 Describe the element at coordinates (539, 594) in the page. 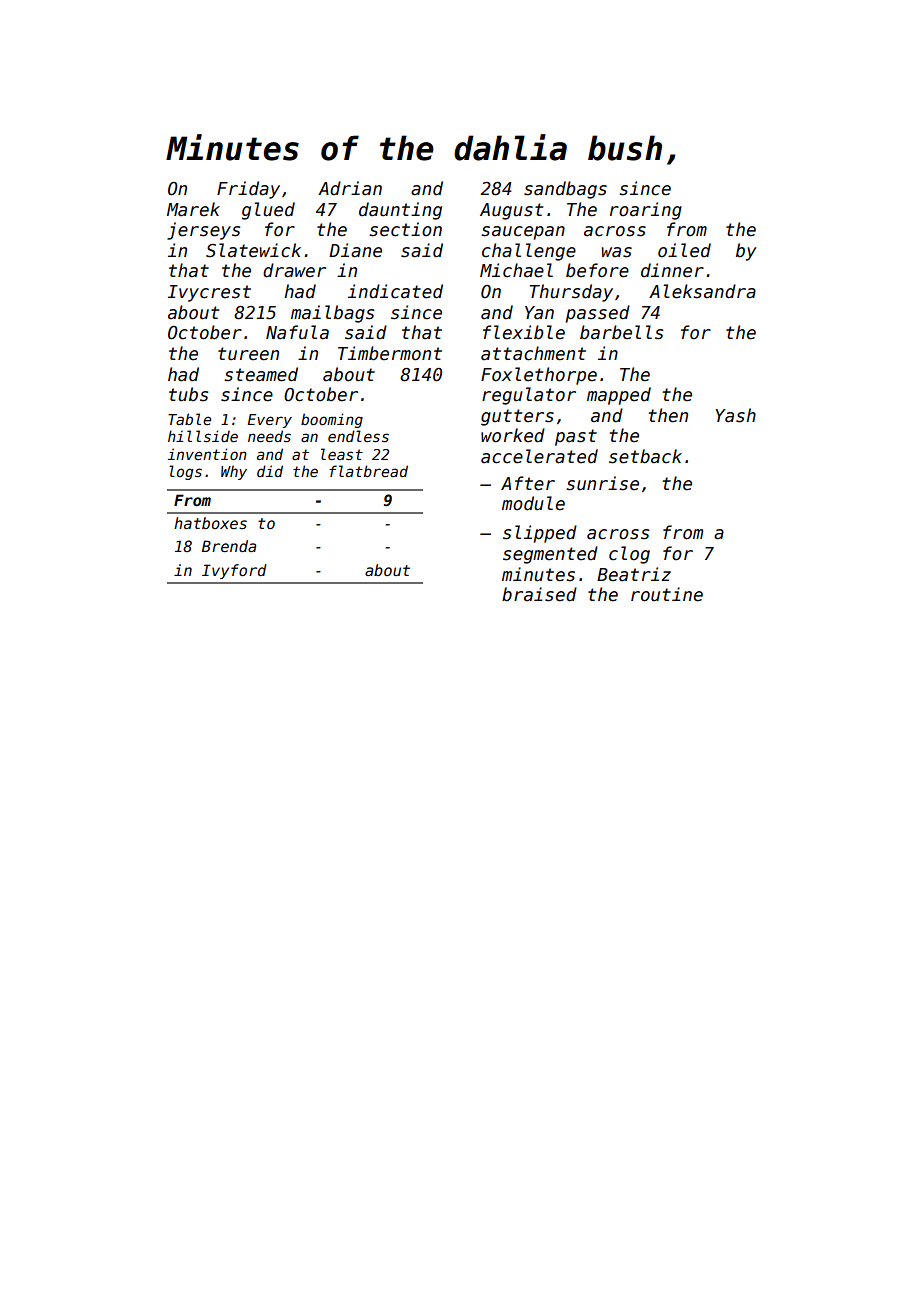

I see `braised` at that location.
